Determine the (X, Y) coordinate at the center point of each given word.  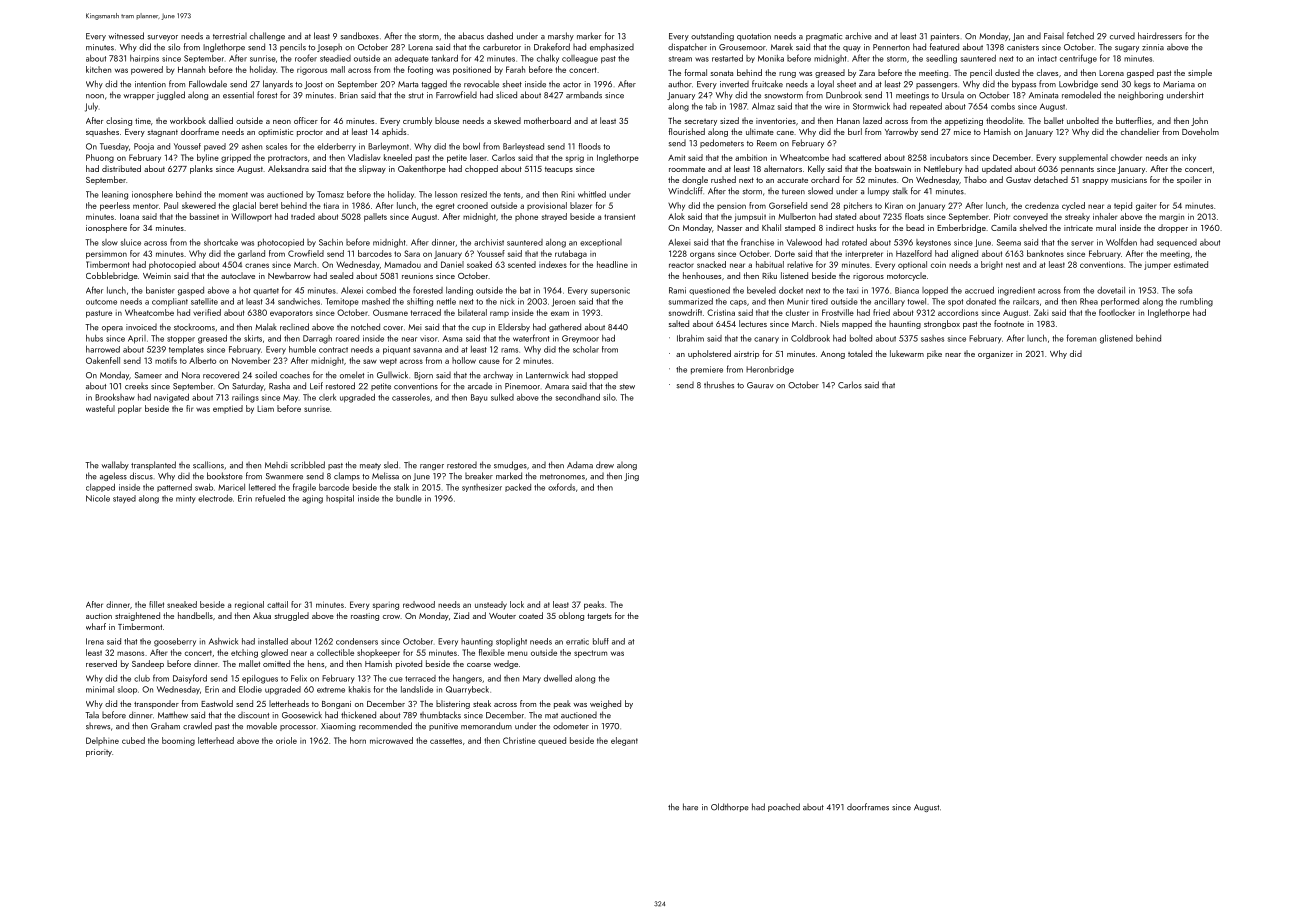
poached (784, 807)
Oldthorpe (730, 807)
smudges (510, 465)
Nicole (98, 498)
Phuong (100, 158)
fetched (1080, 36)
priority (99, 753)
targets (599, 617)
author (680, 84)
